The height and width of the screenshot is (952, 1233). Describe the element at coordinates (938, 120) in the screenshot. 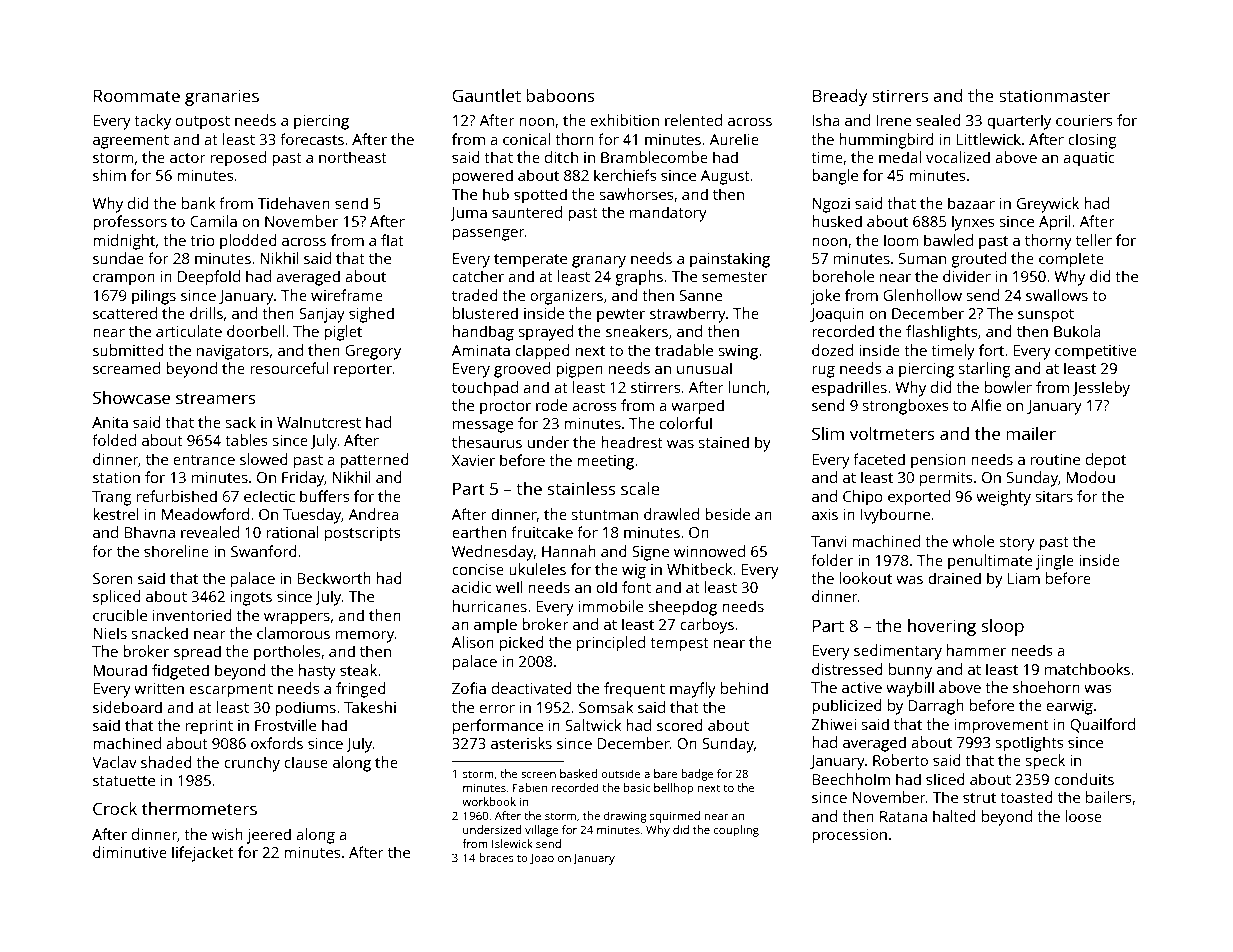

I see `sealed` at that location.
